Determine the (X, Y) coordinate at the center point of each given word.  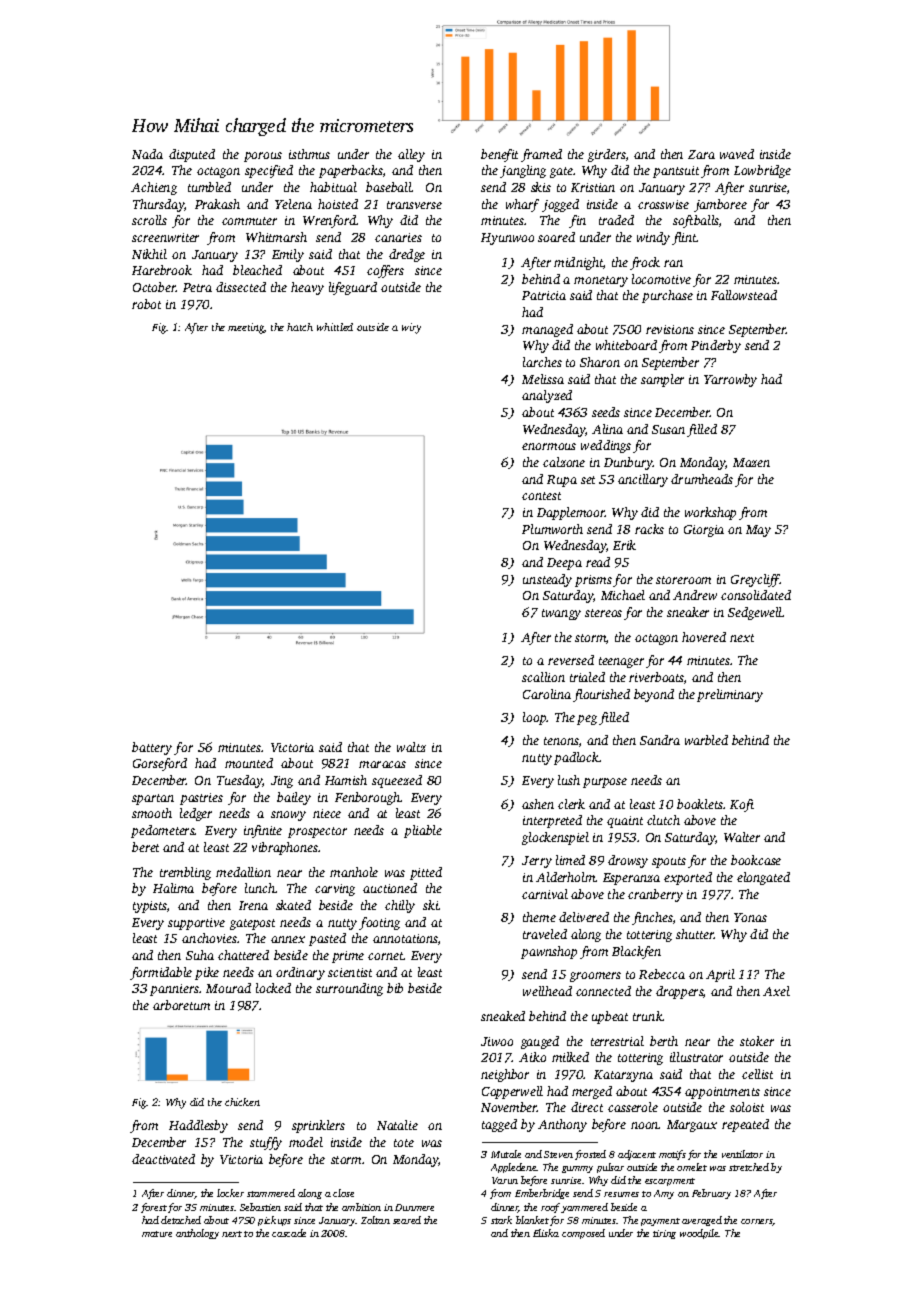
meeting (246, 328)
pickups (274, 1221)
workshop (710, 513)
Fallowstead (744, 295)
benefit (499, 155)
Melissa (543, 379)
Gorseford (160, 764)
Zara (701, 154)
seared (407, 1220)
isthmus (309, 154)
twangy (561, 614)
